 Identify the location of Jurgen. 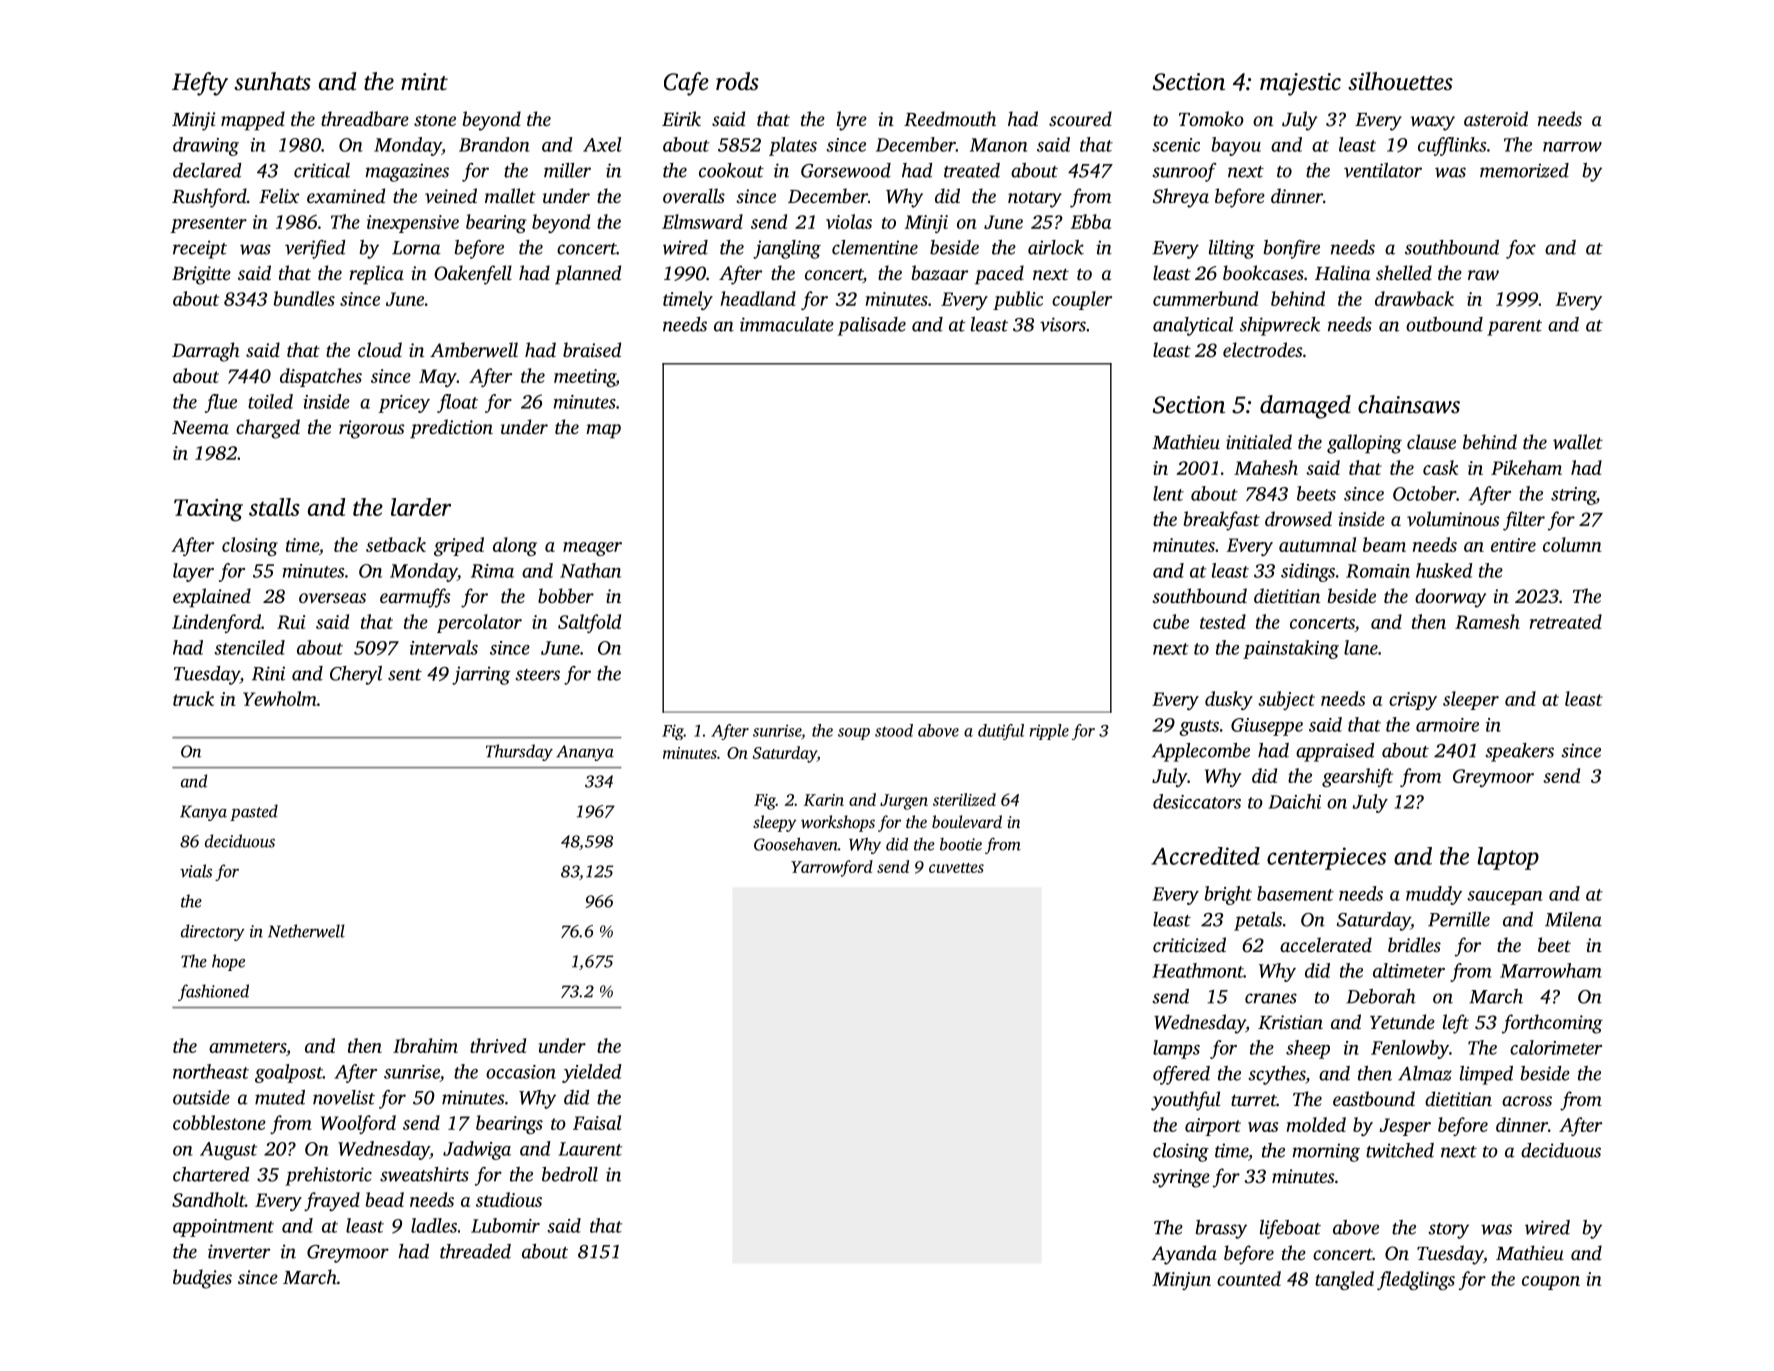
(904, 802).
